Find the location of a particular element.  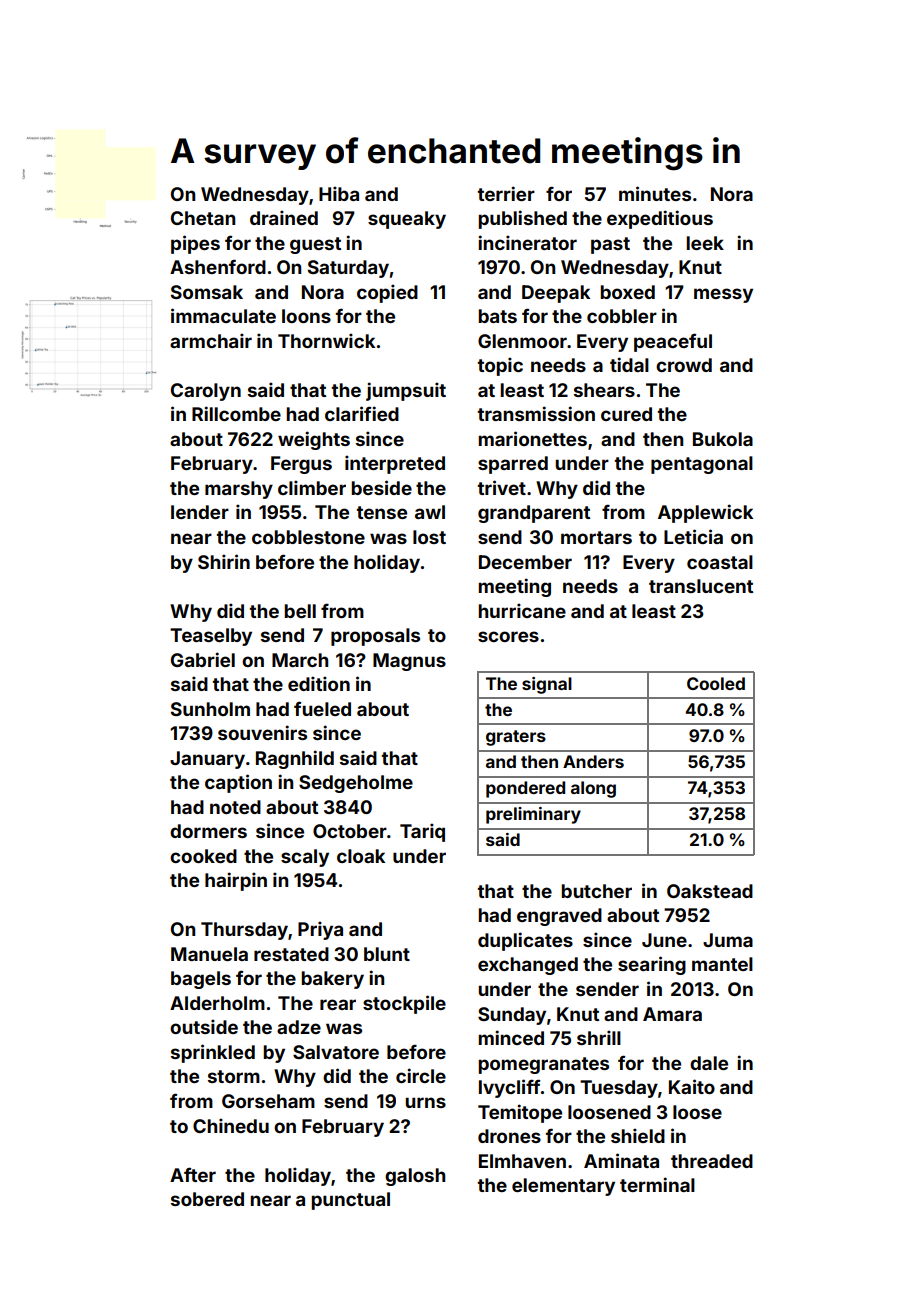

Sedgeholme is located at coordinates (356, 784).
